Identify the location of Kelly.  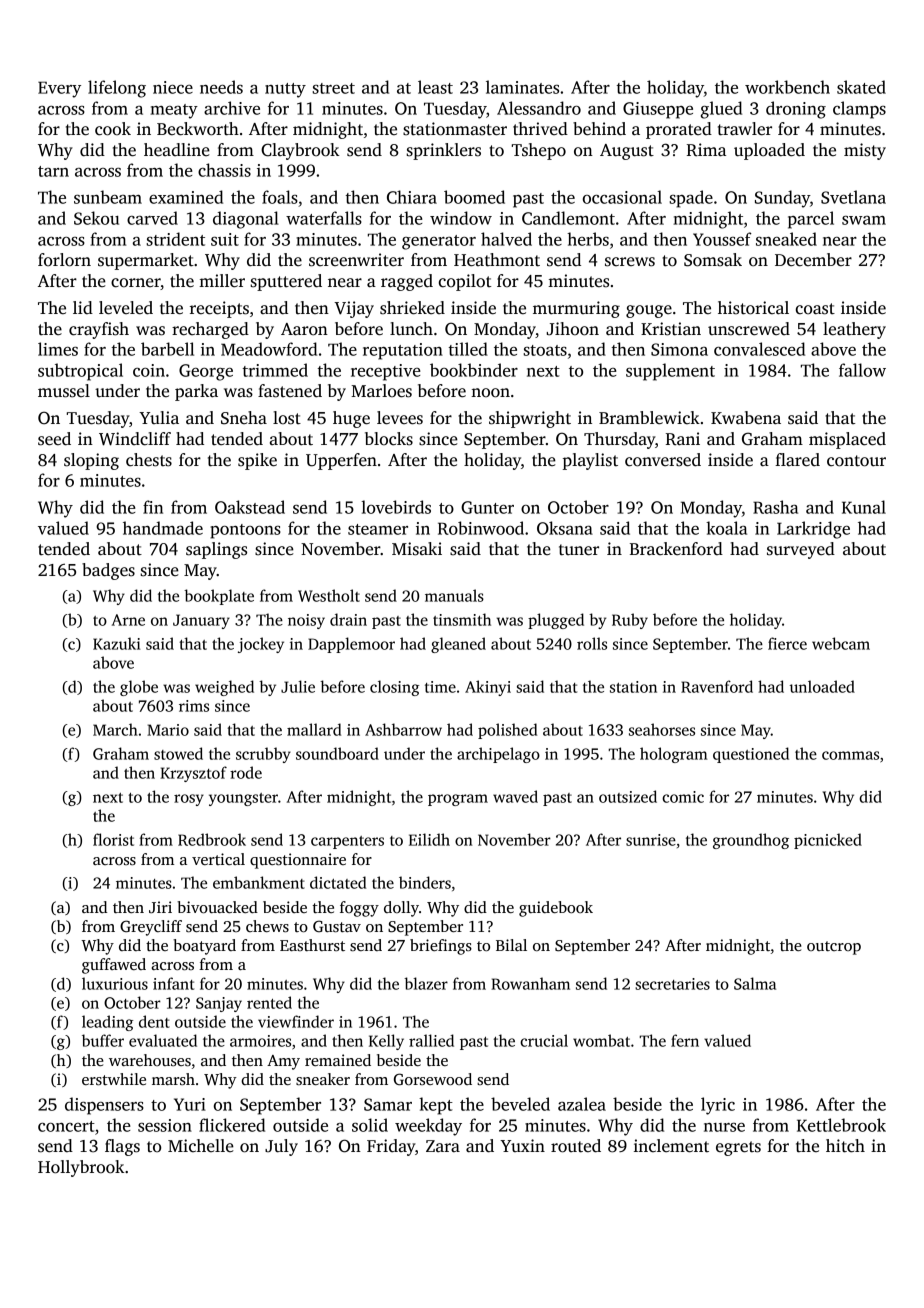
(386, 1042).
